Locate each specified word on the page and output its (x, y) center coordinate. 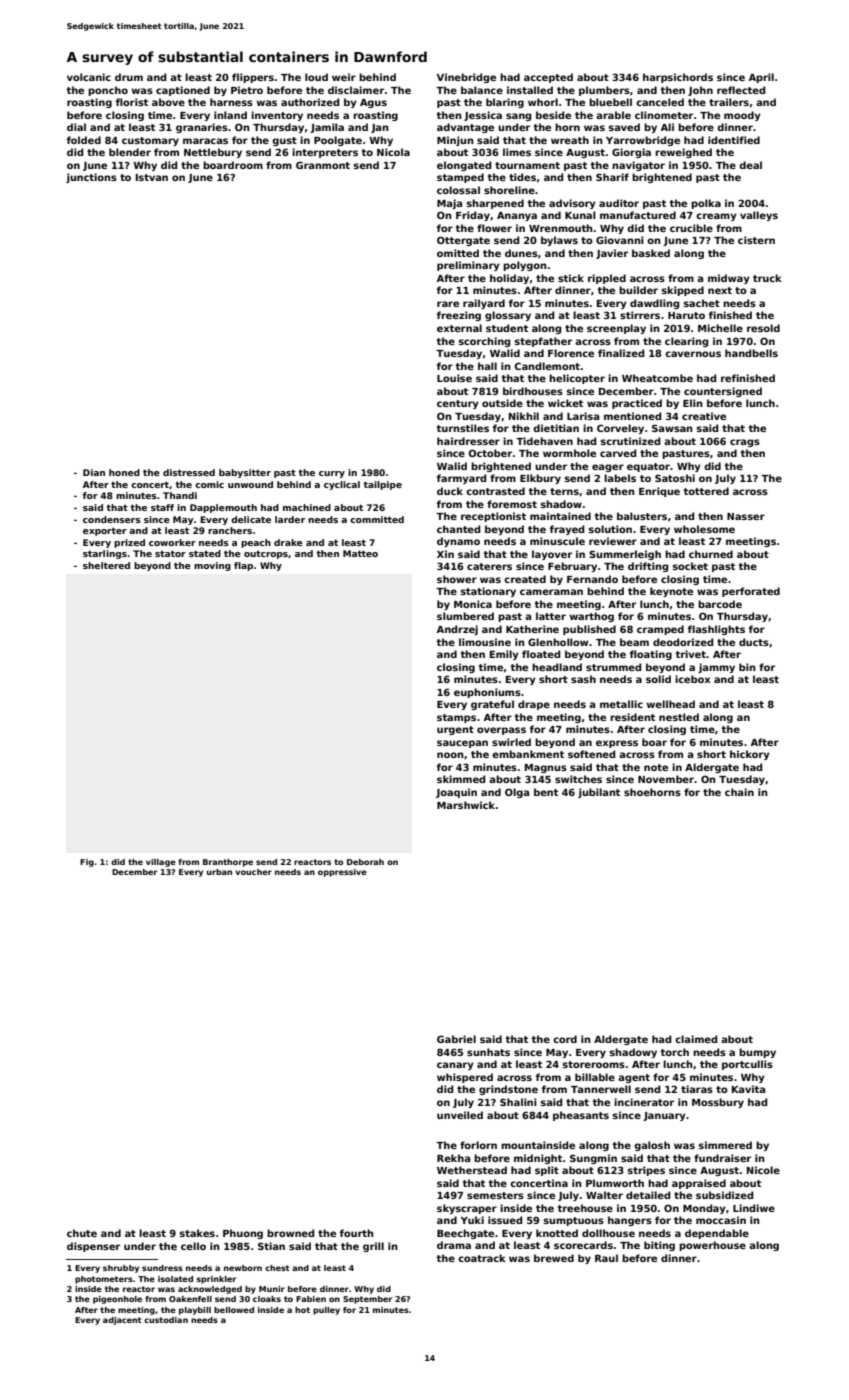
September (367, 1300)
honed (124, 472)
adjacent (122, 1321)
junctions (91, 178)
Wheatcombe (657, 378)
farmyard (461, 479)
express (617, 744)
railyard (484, 304)
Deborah (365, 862)
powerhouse (712, 1246)
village (161, 863)
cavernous (693, 354)
